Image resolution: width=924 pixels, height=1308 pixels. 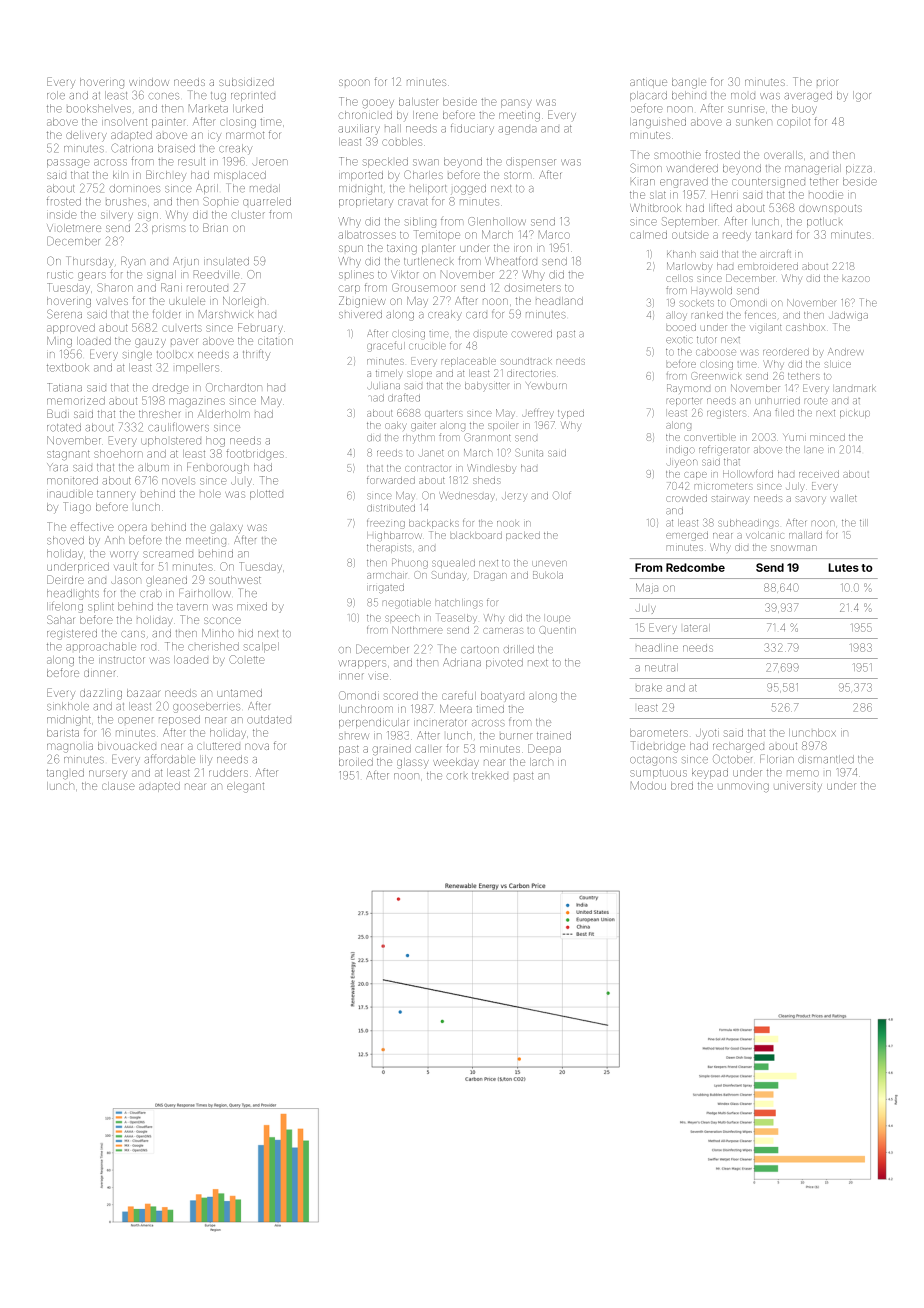 What do you see at coordinates (647, 588) in the screenshot?
I see `Maja` at bounding box center [647, 588].
